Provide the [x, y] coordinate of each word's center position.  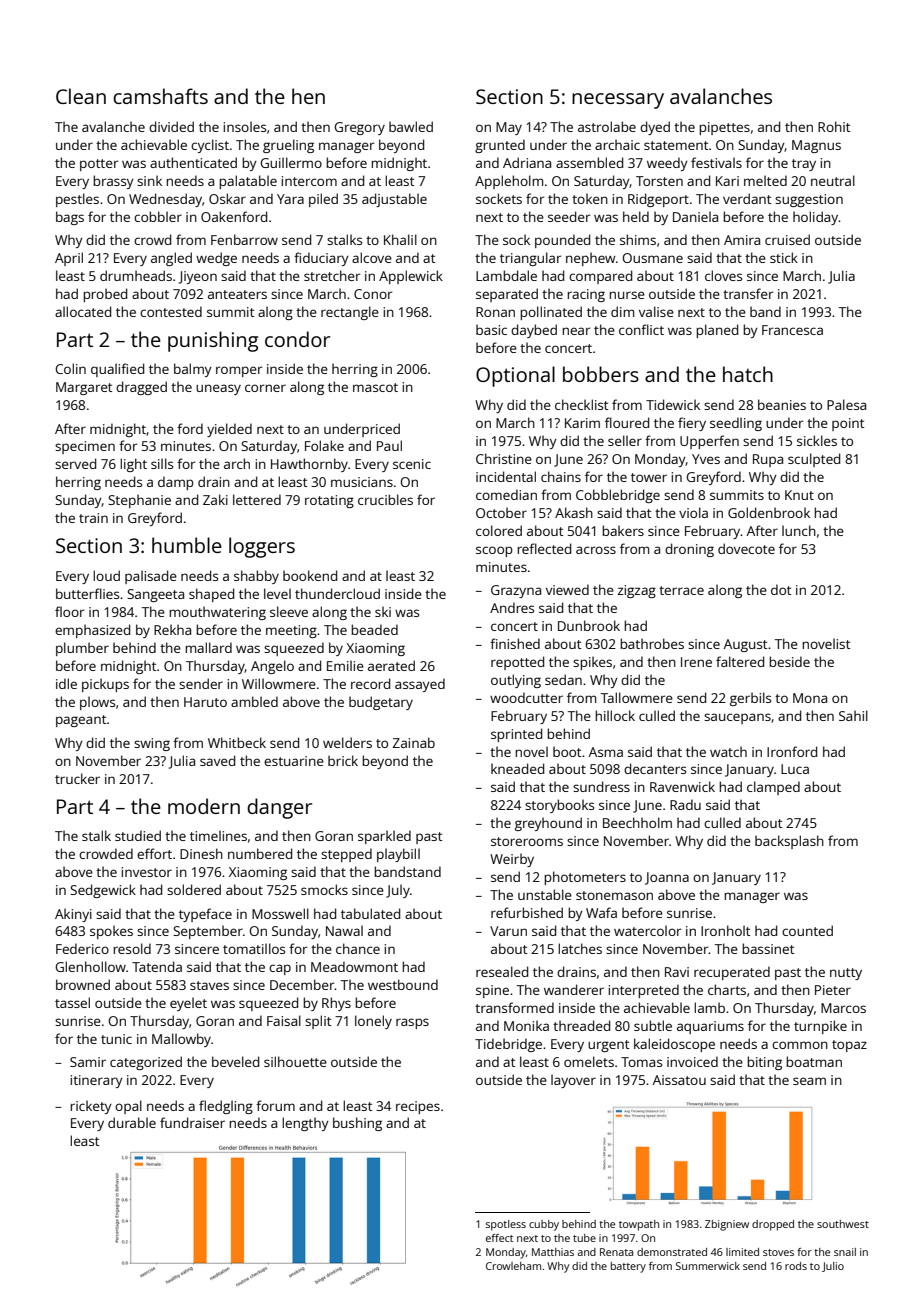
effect [499, 1238]
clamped [773, 788]
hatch [748, 374]
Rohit [834, 126]
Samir [88, 1062]
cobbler [158, 216]
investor [146, 872]
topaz [849, 1046]
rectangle [350, 313]
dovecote [746, 548]
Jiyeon [198, 277]
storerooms [527, 841]
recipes [418, 1107]
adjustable [394, 200]
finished [515, 643]
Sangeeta [155, 595]
